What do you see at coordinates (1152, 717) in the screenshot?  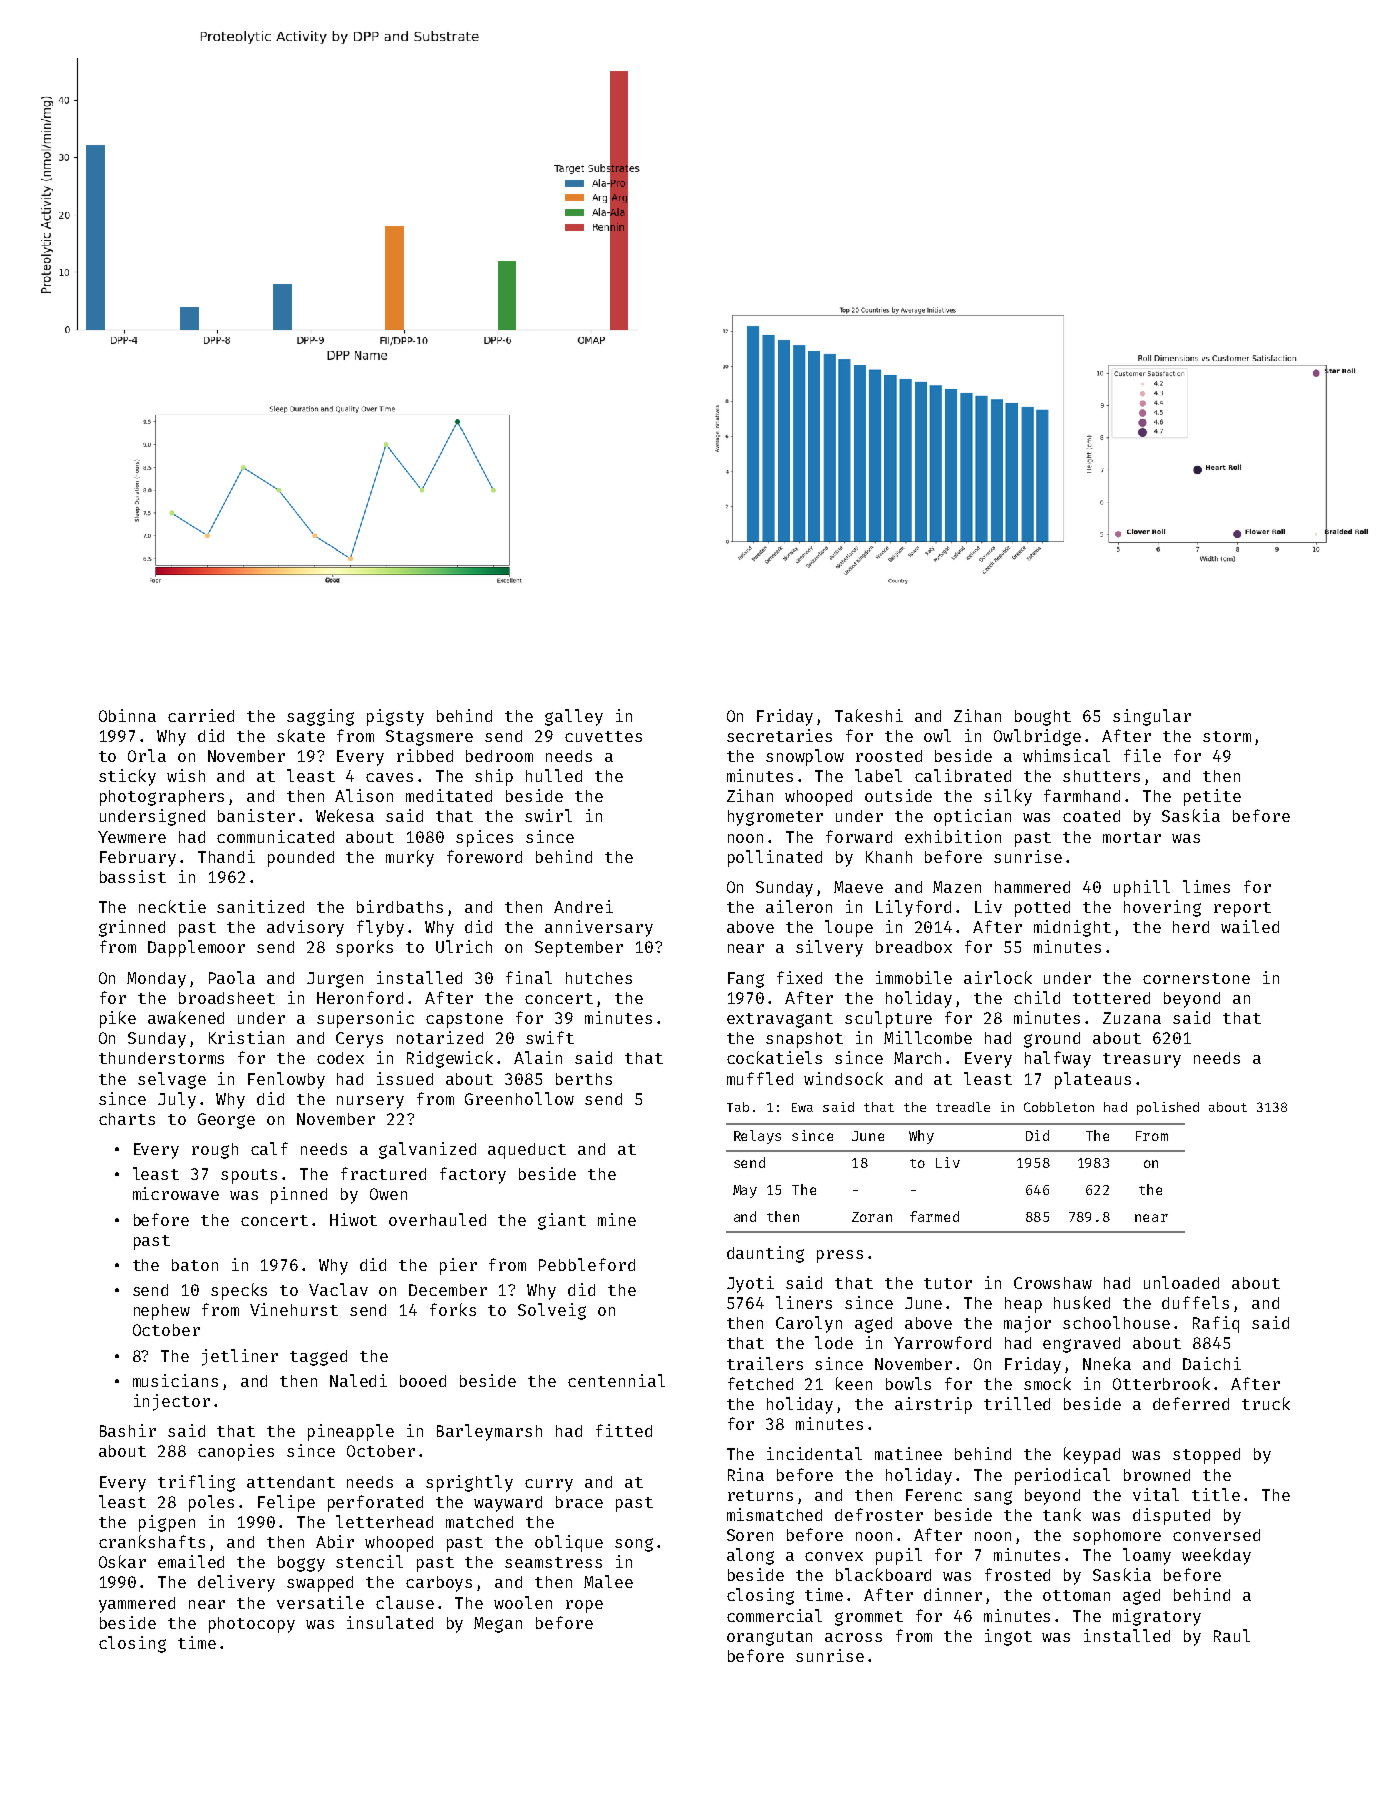 I see `singular` at bounding box center [1152, 717].
